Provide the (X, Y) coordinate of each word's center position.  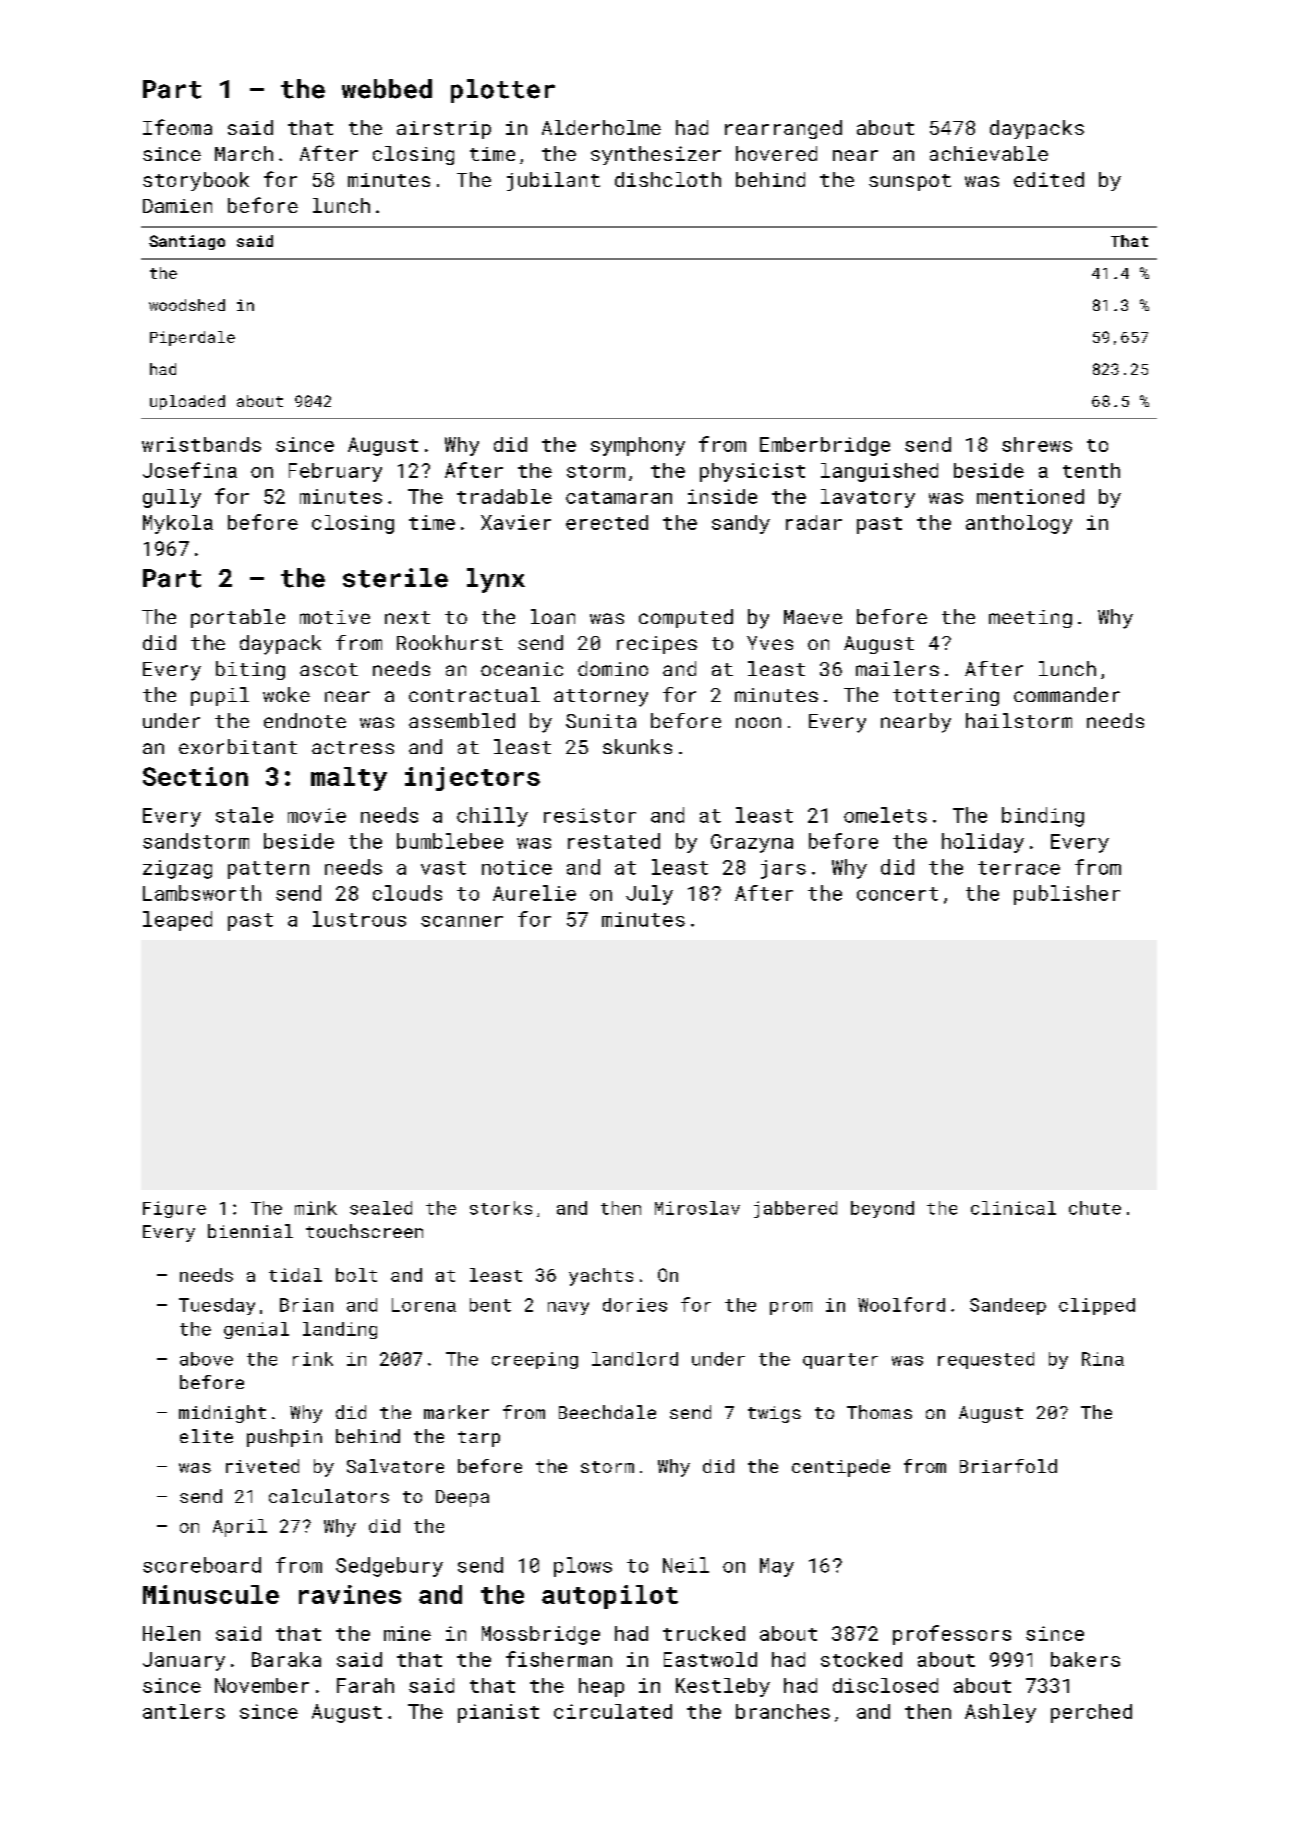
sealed (381, 1208)
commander (1067, 694)
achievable (989, 153)
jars (783, 869)
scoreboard (202, 1565)
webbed (387, 89)
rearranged (783, 129)
